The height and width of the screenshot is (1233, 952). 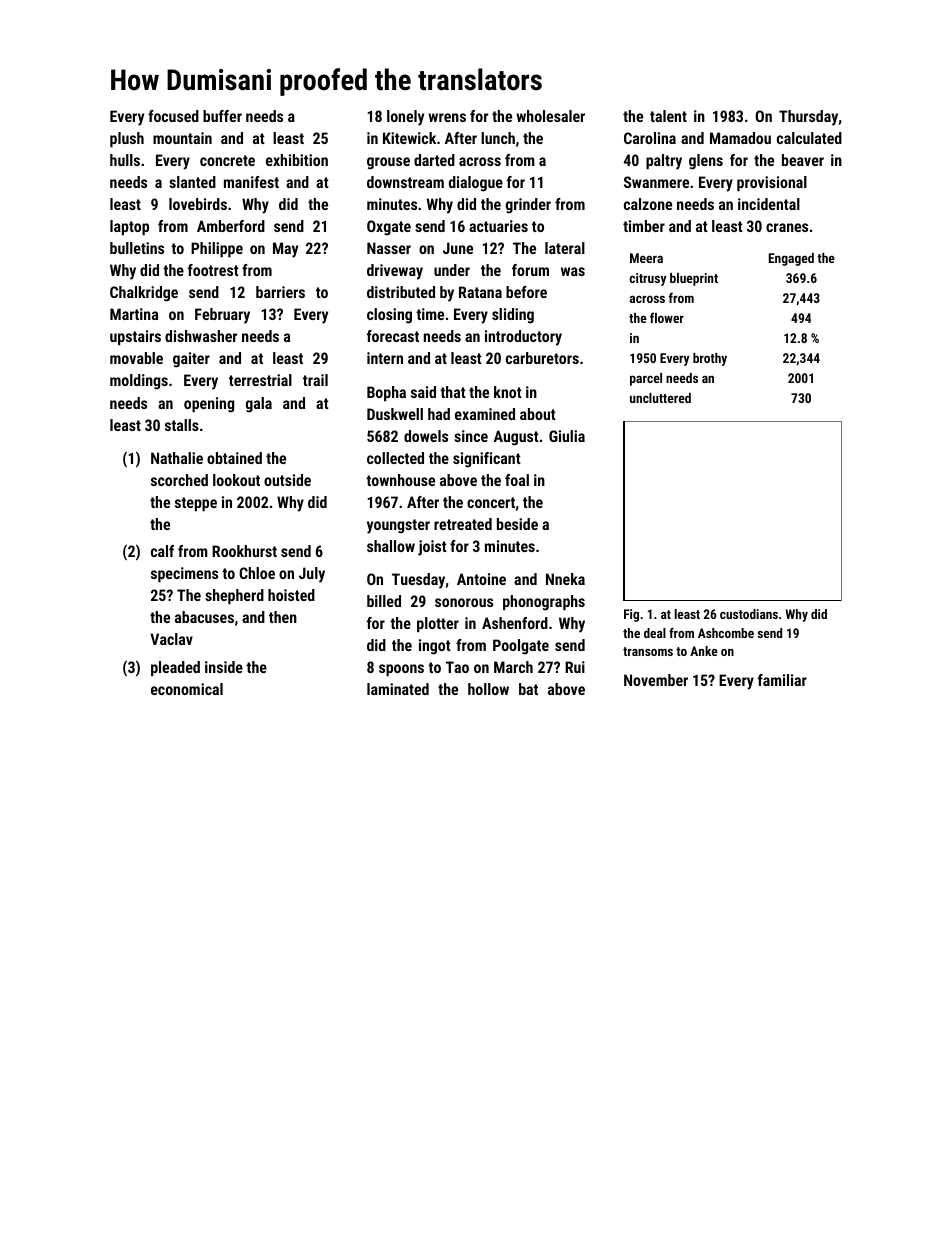 I want to click on beside, so click(x=517, y=524).
